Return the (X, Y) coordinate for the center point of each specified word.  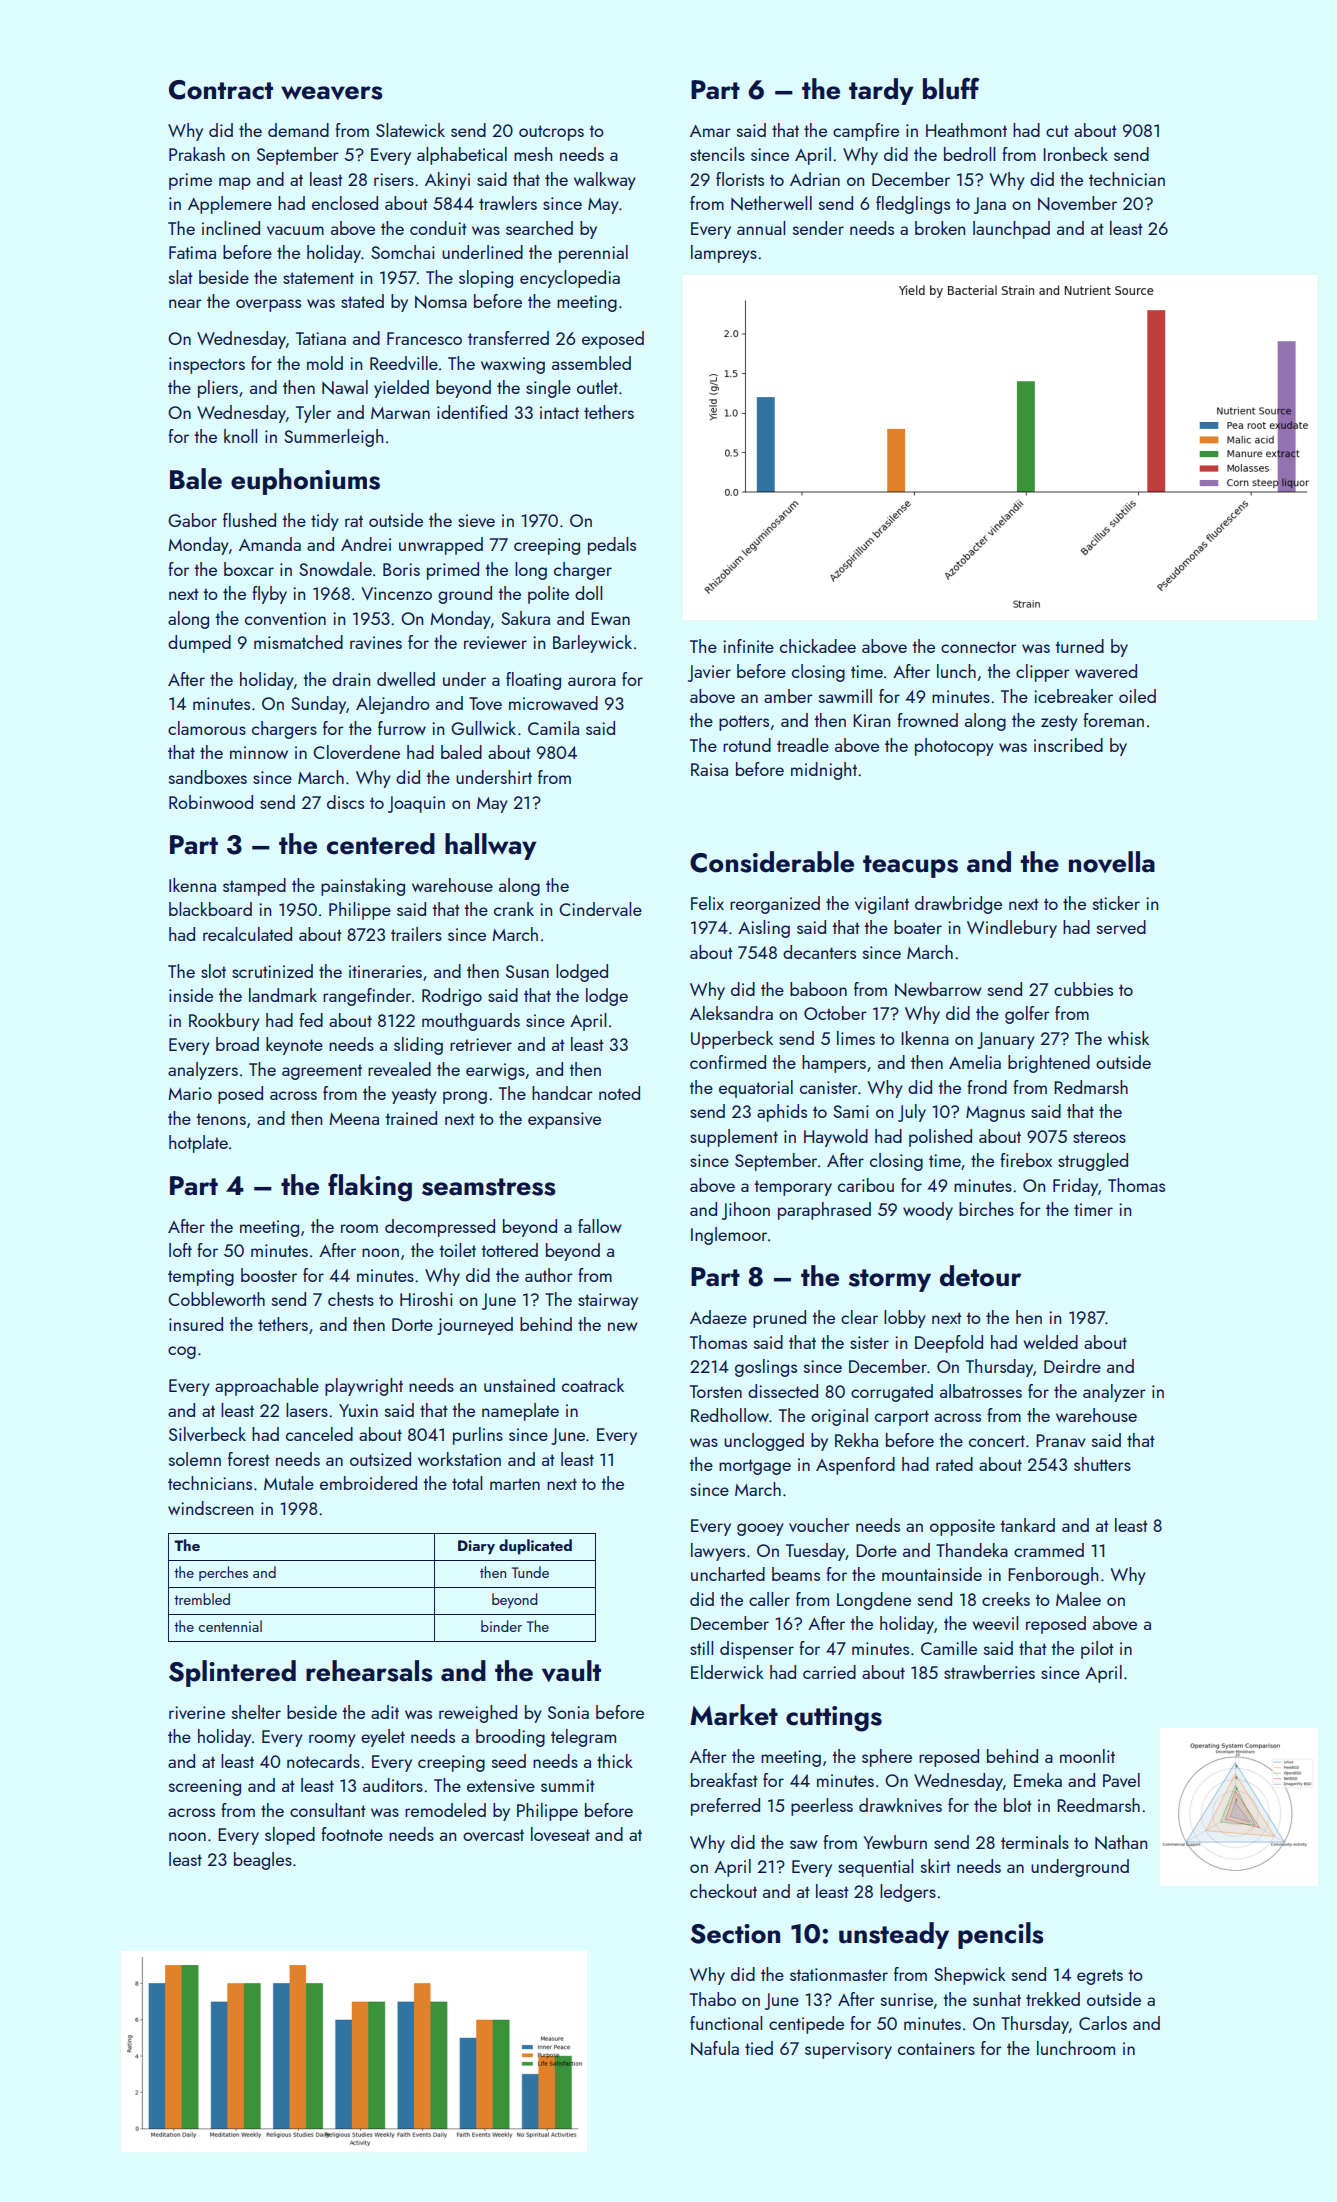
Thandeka (972, 1550)
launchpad (1011, 230)
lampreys (724, 254)
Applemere (230, 205)
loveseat (560, 1834)
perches (223, 1573)
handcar (562, 1093)
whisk (1128, 1038)
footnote (352, 1834)
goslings (766, 1368)
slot (213, 971)
